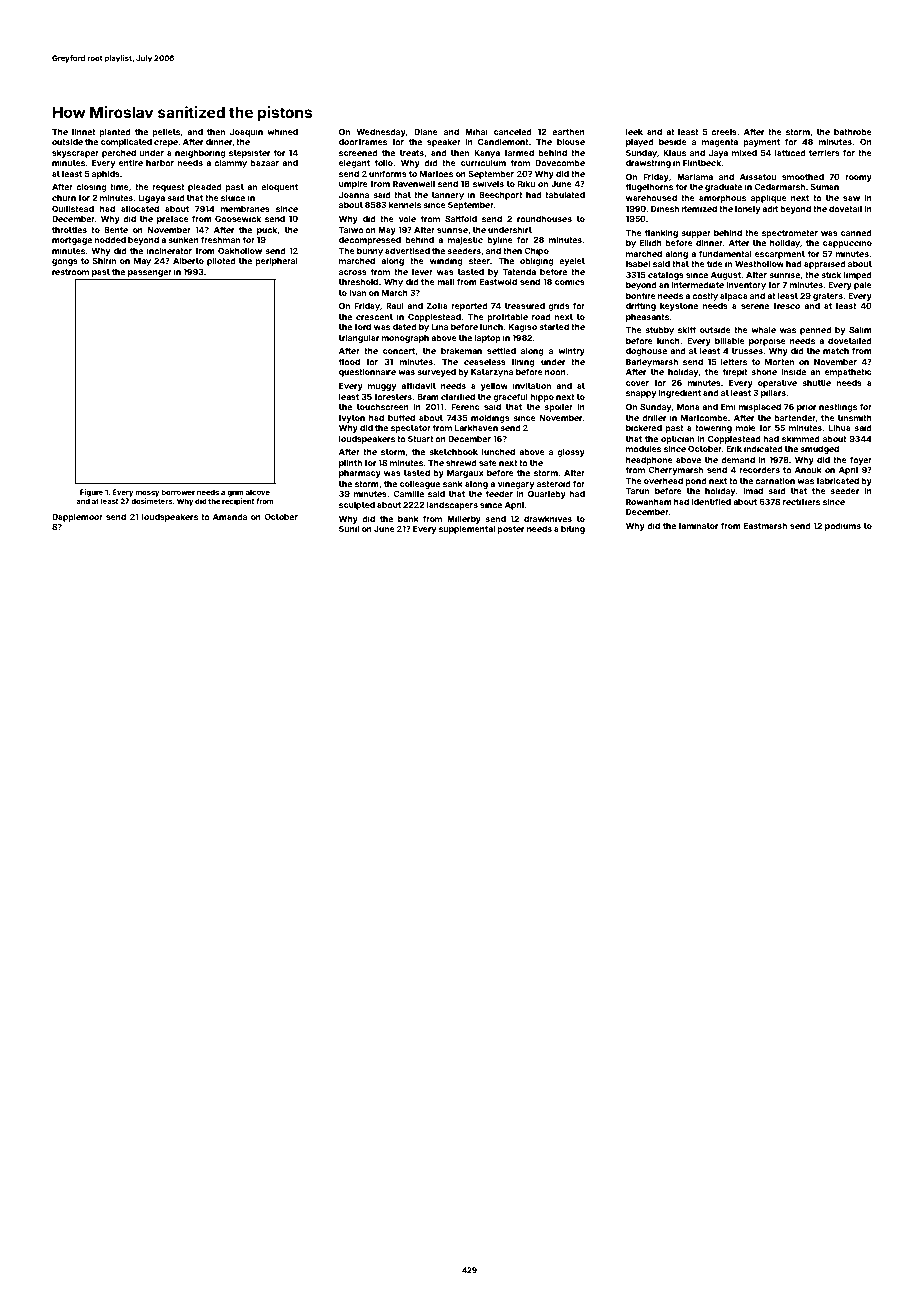  Describe the element at coordinates (476, 131) in the document. I see `Mihai` at that location.
